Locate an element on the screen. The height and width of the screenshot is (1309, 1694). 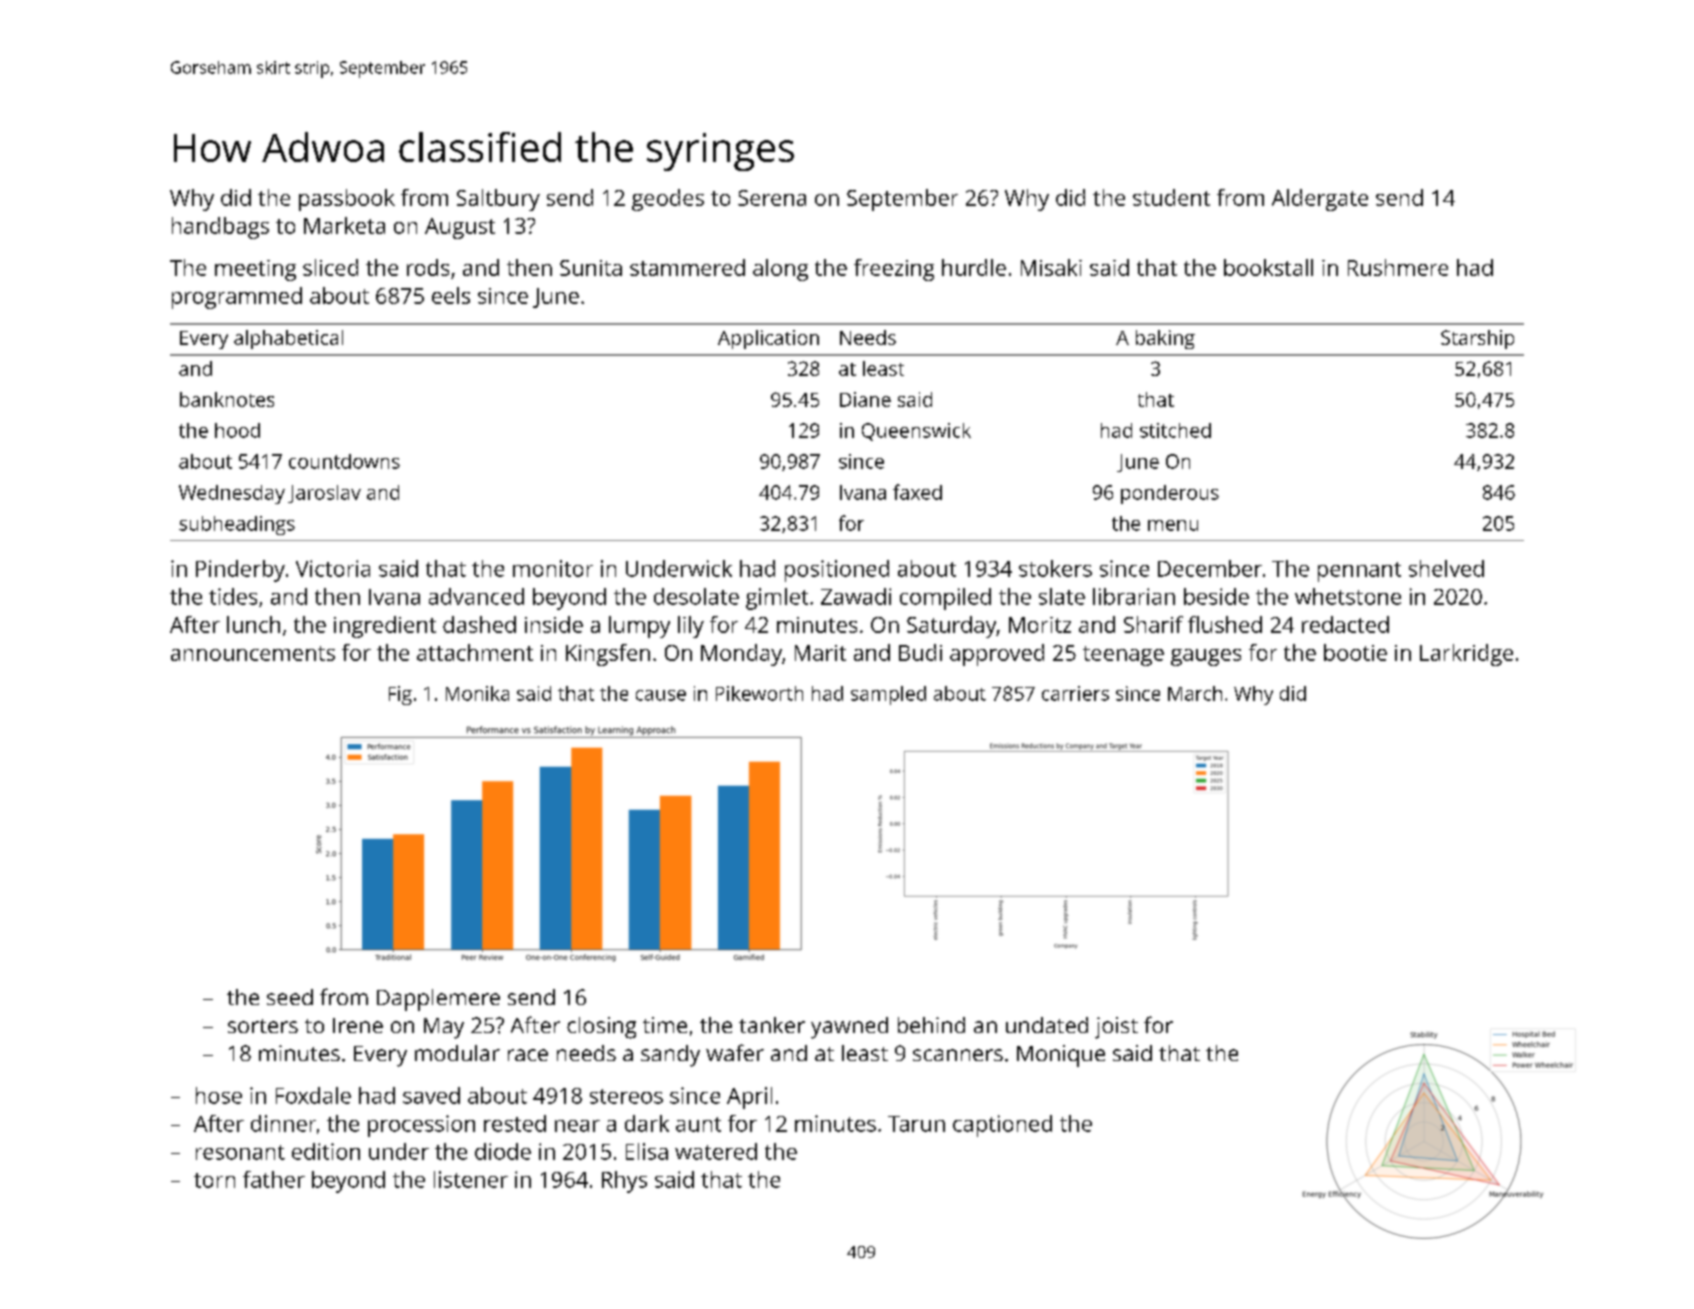
behind is located at coordinates (931, 1025).
